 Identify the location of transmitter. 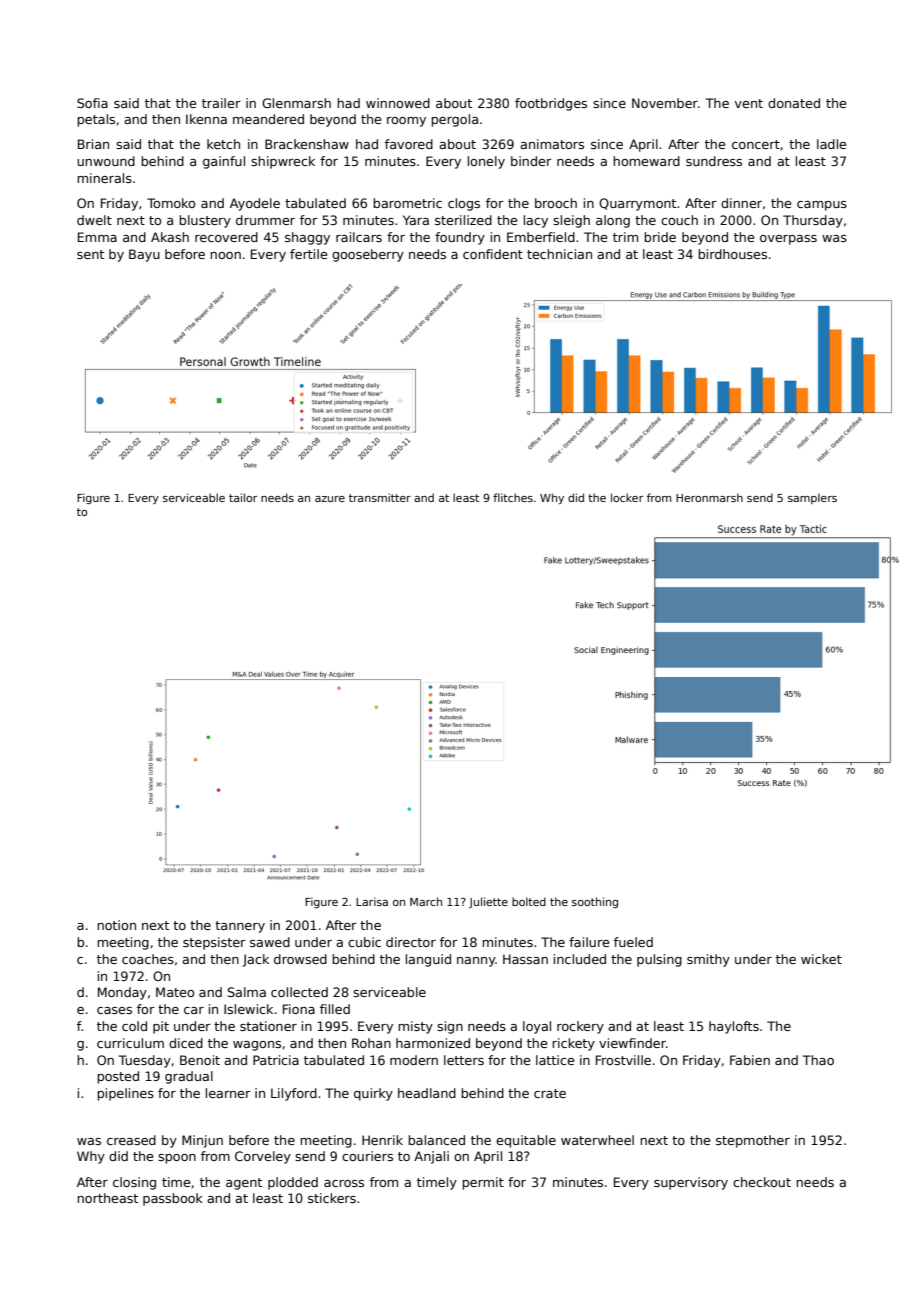
(380, 497).
